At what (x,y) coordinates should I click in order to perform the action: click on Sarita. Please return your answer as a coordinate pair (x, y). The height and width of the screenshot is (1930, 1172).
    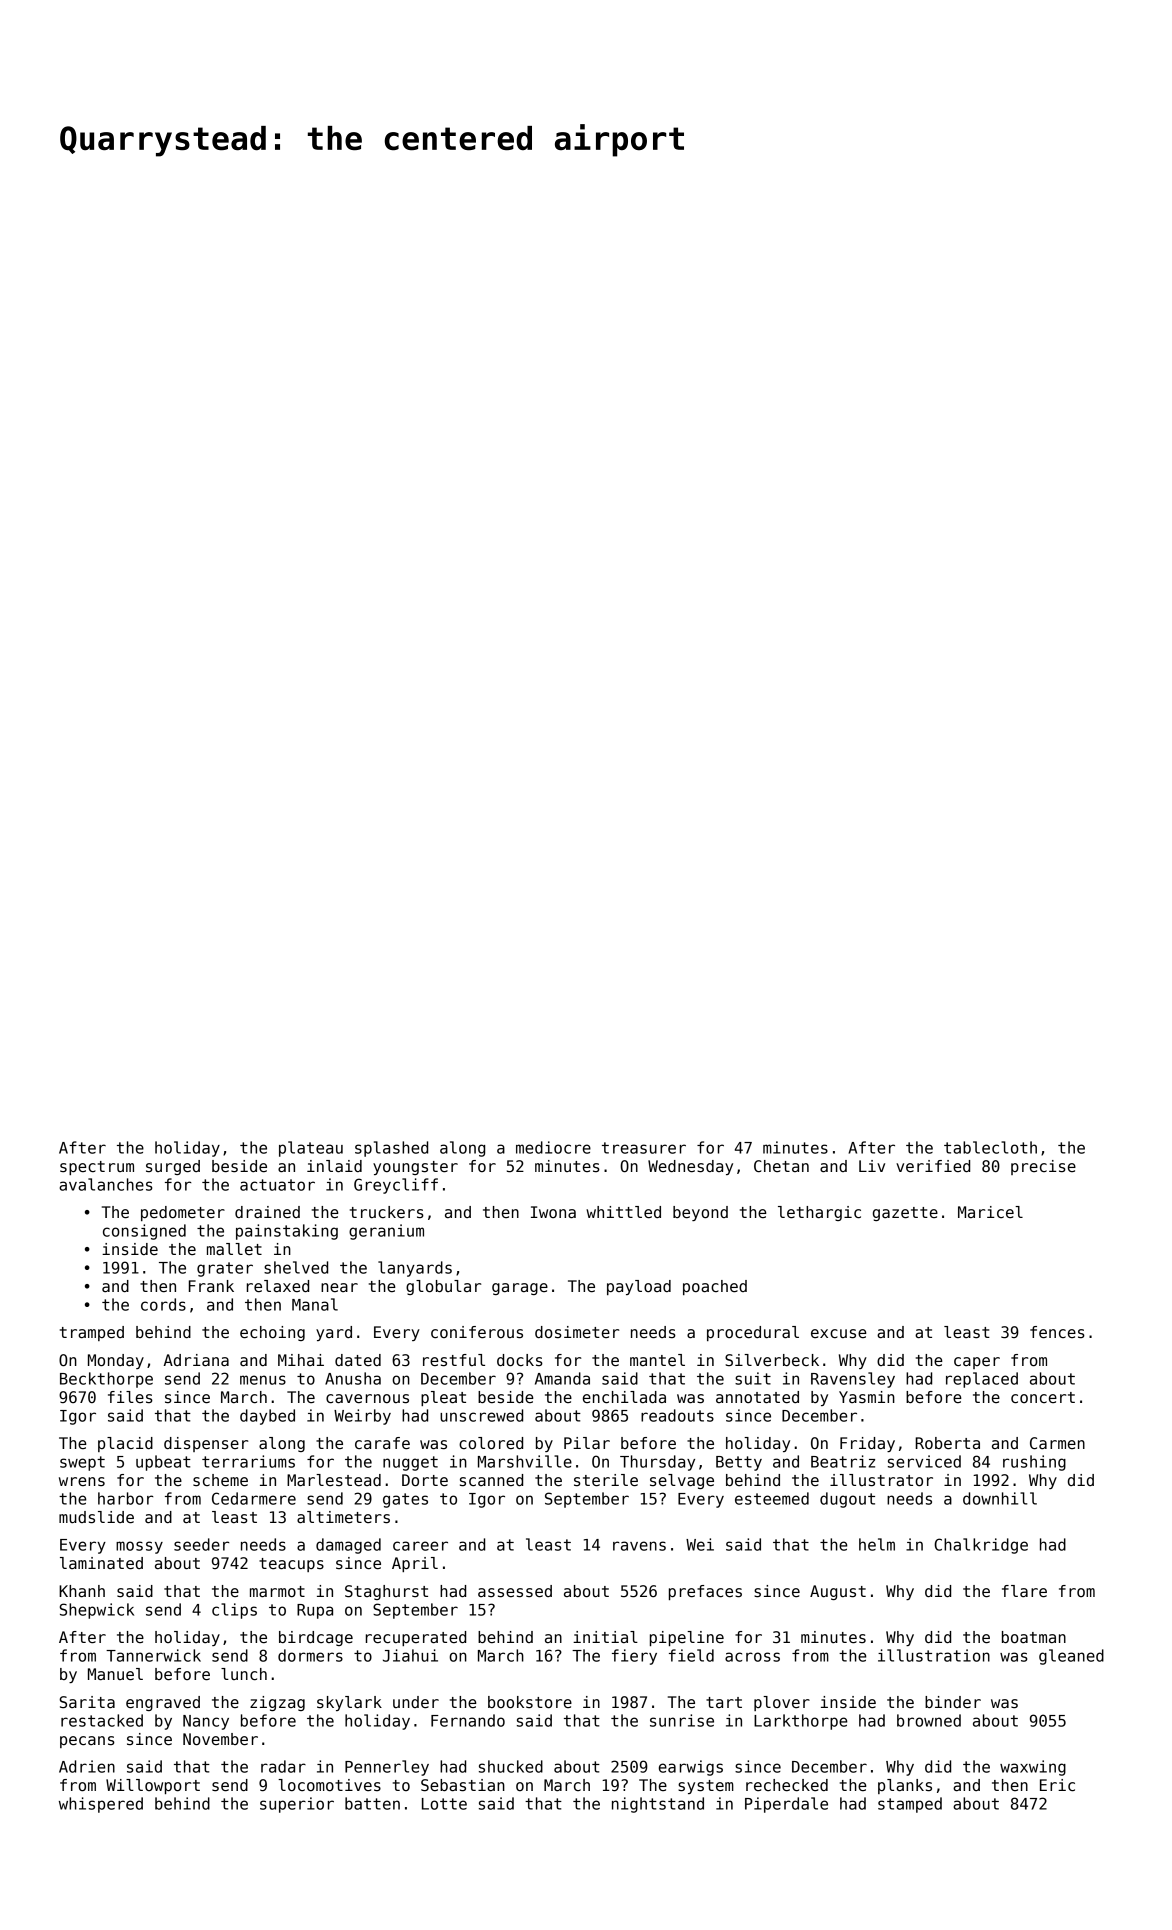
    Looking at the image, I should click on (87, 1702).
